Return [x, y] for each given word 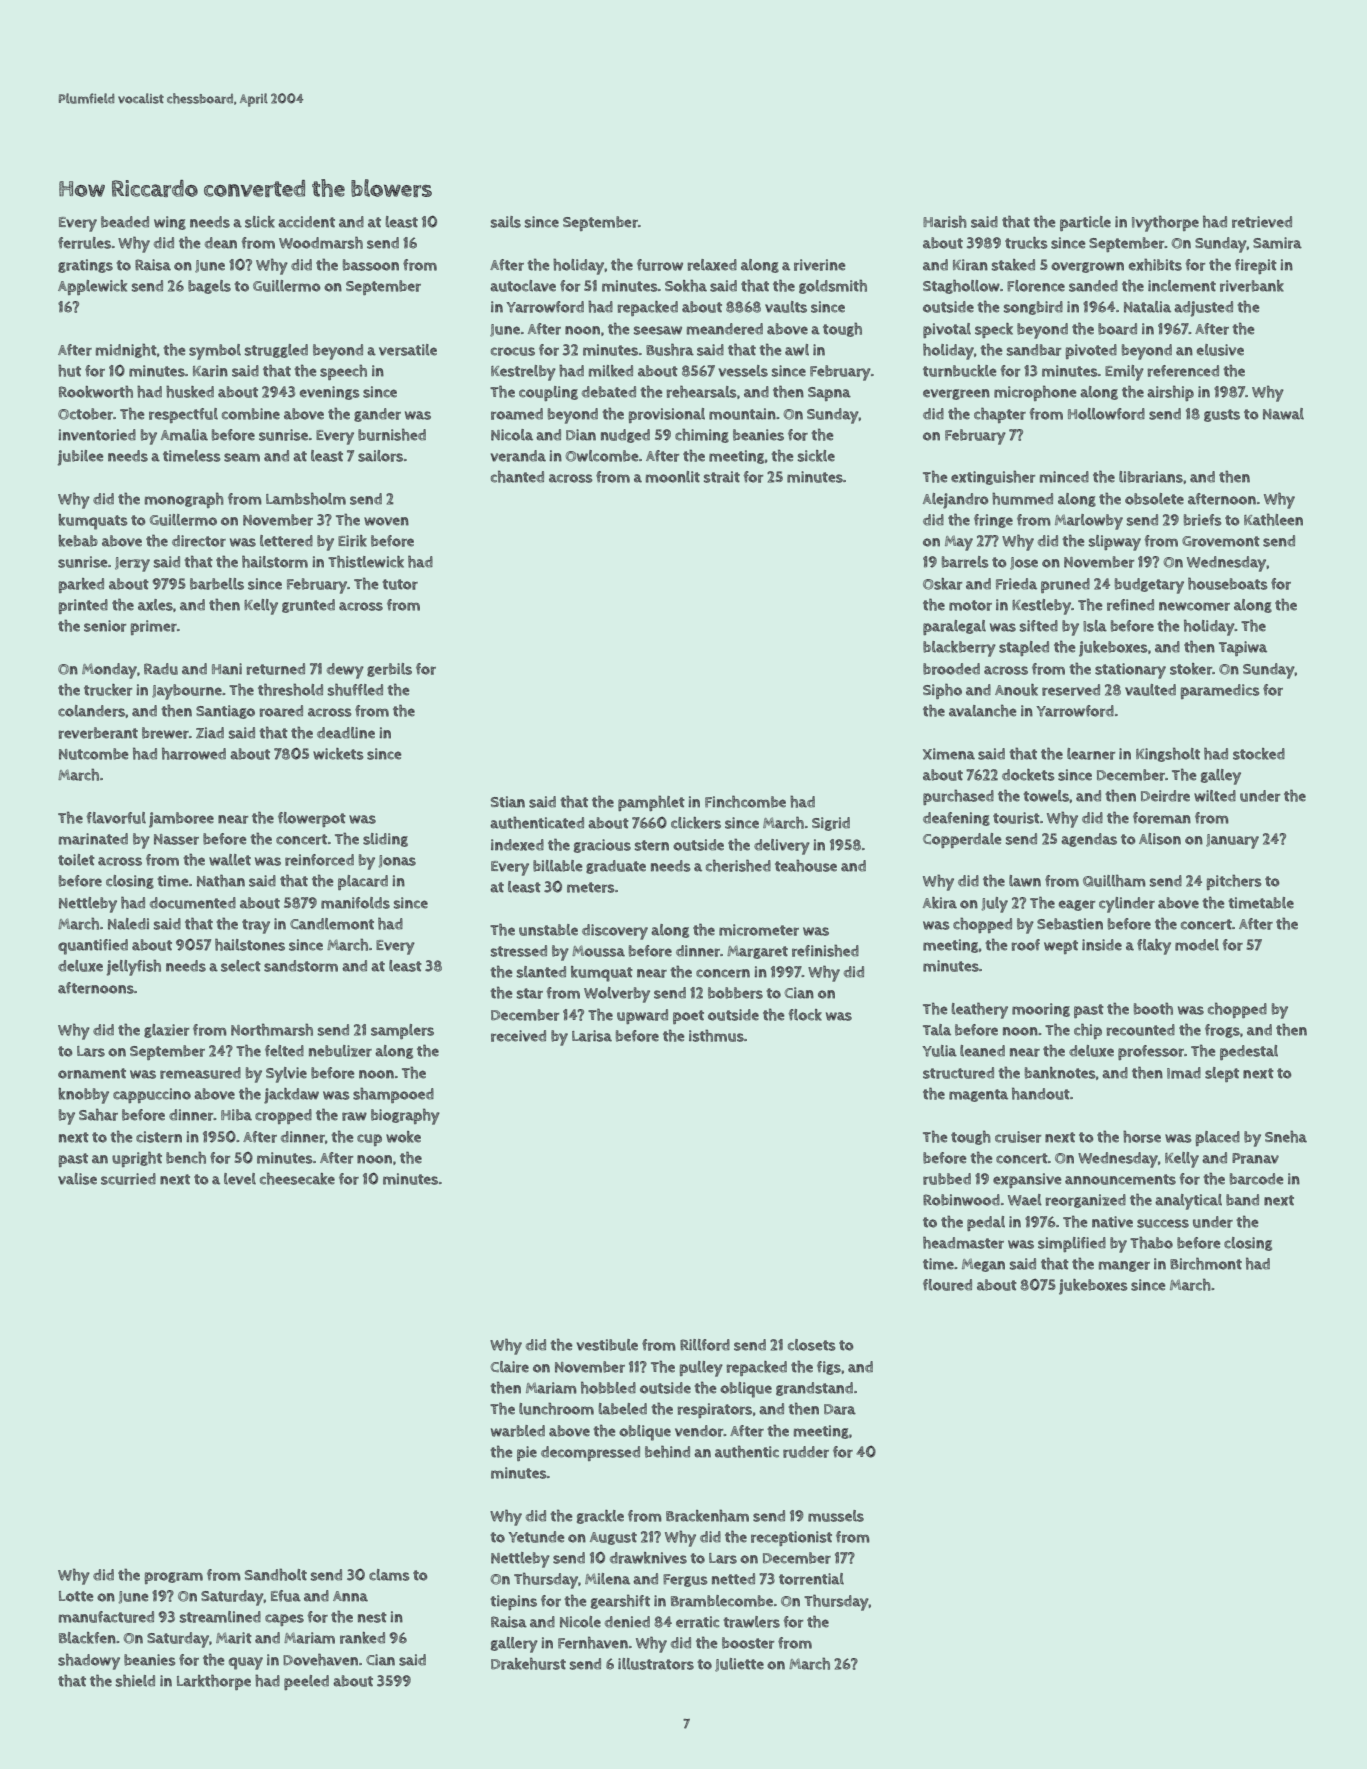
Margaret [757, 952]
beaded [125, 222]
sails [506, 222]
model [1197, 945]
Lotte [76, 1596]
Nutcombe [93, 754]
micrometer [759, 930]
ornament [92, 1073]
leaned [982, 1051]
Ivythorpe [1165, 224]
